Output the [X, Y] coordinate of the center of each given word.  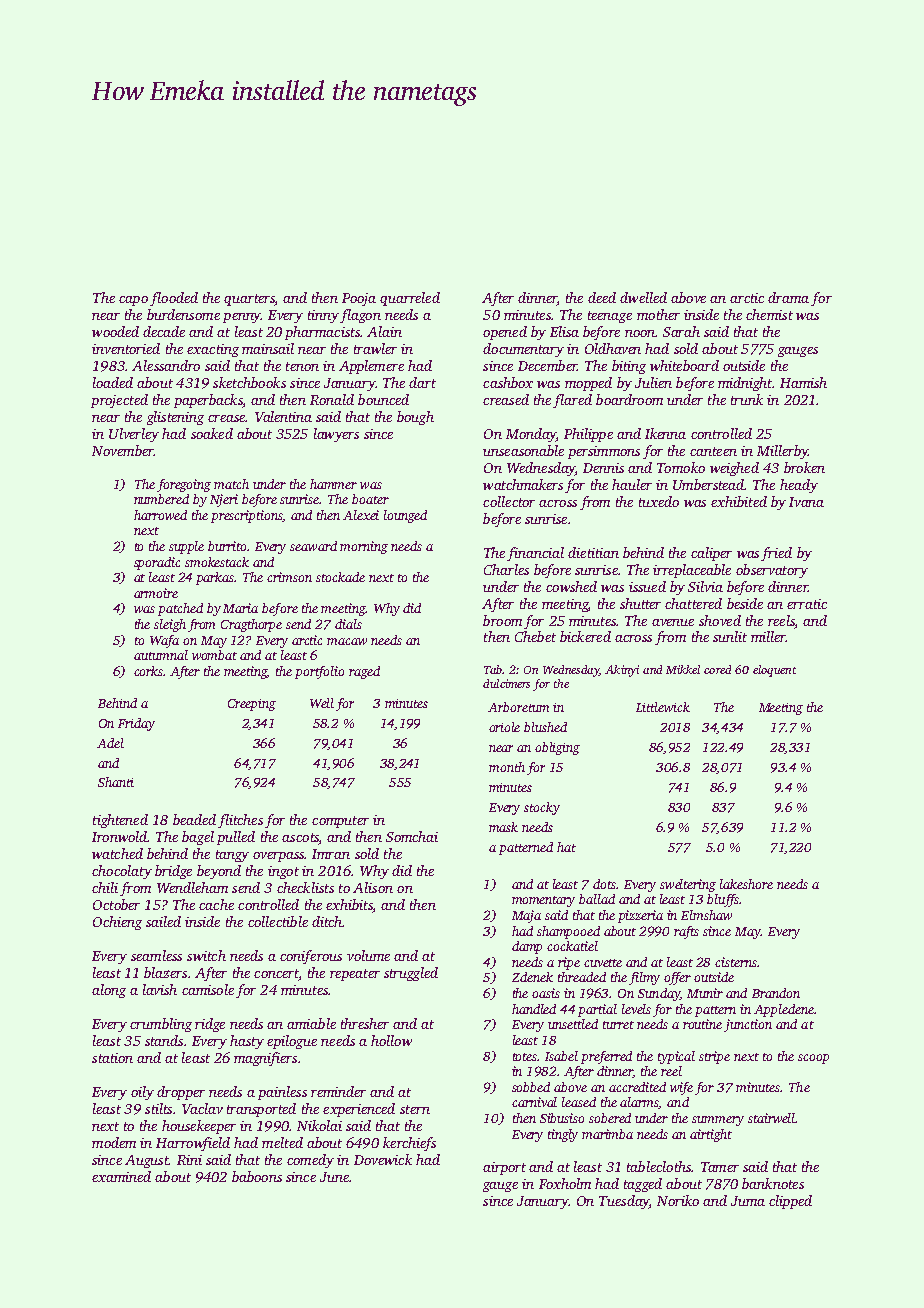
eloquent [774, 671]
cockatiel [572, 946]
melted [282, 1142]
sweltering [688, 885]
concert [276, 975]
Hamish [803, 382]
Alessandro [166, 365]
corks [149, 671]
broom [502, 620]
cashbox [508, 382]
